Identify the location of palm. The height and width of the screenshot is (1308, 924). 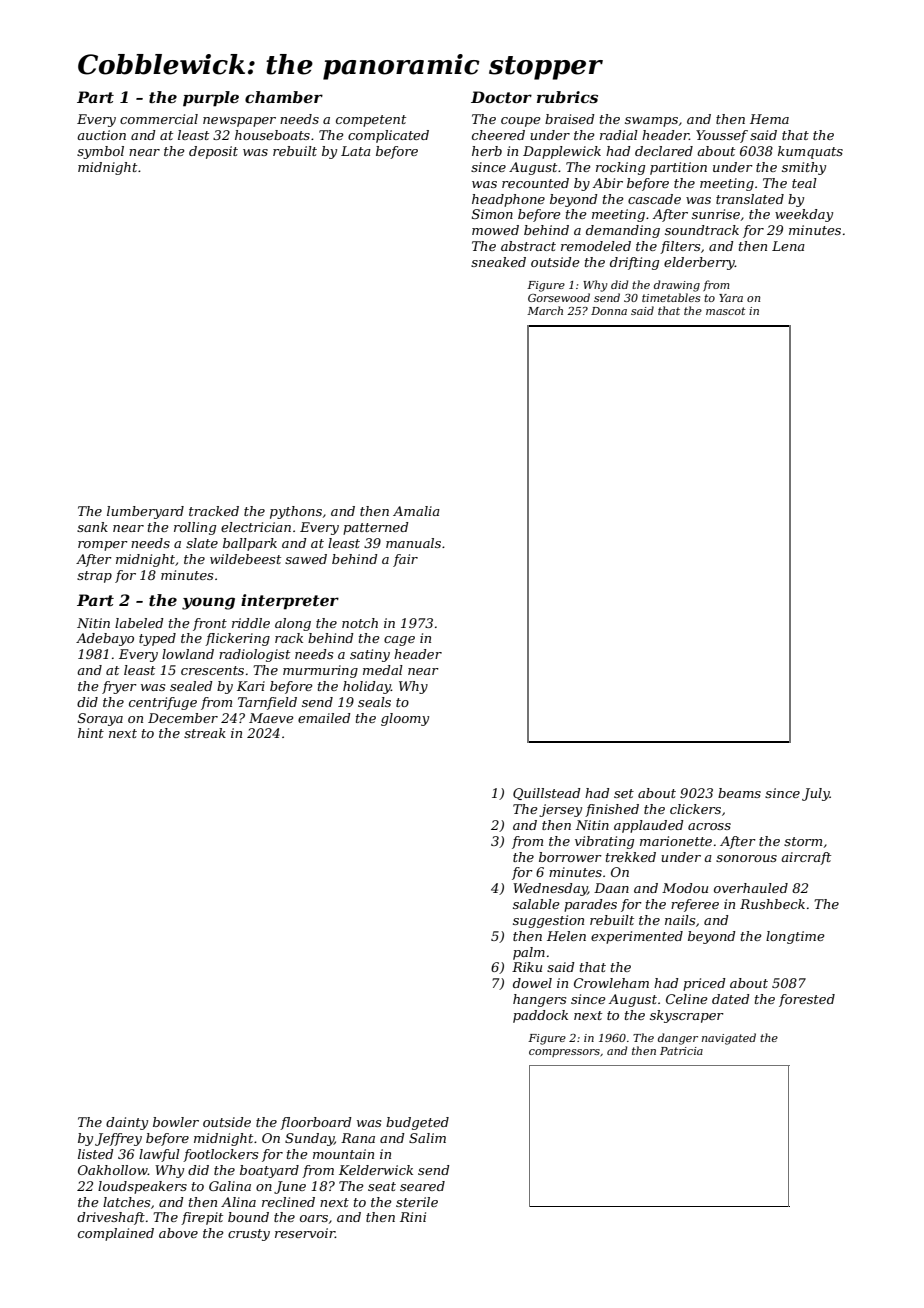
(529, 953).
